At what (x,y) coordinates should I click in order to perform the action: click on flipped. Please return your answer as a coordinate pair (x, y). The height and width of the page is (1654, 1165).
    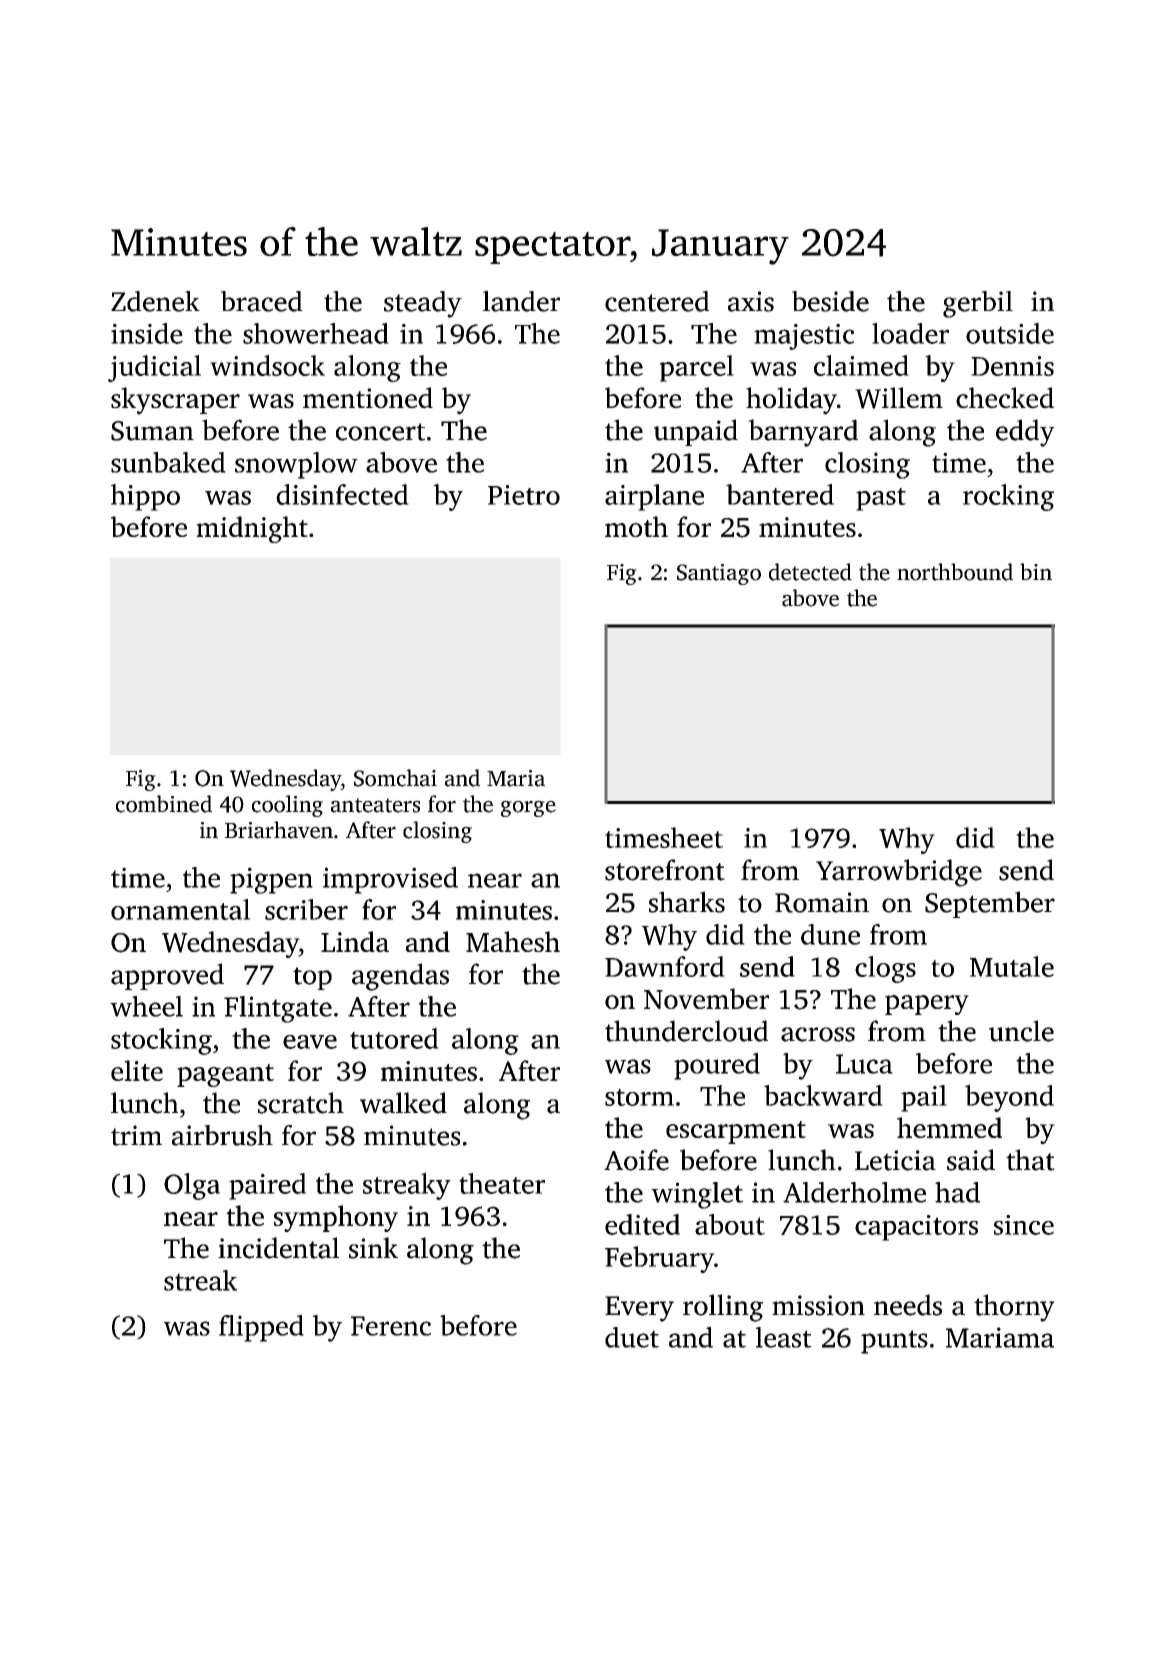
    Looking at the image, I should click on (261, 1328).
